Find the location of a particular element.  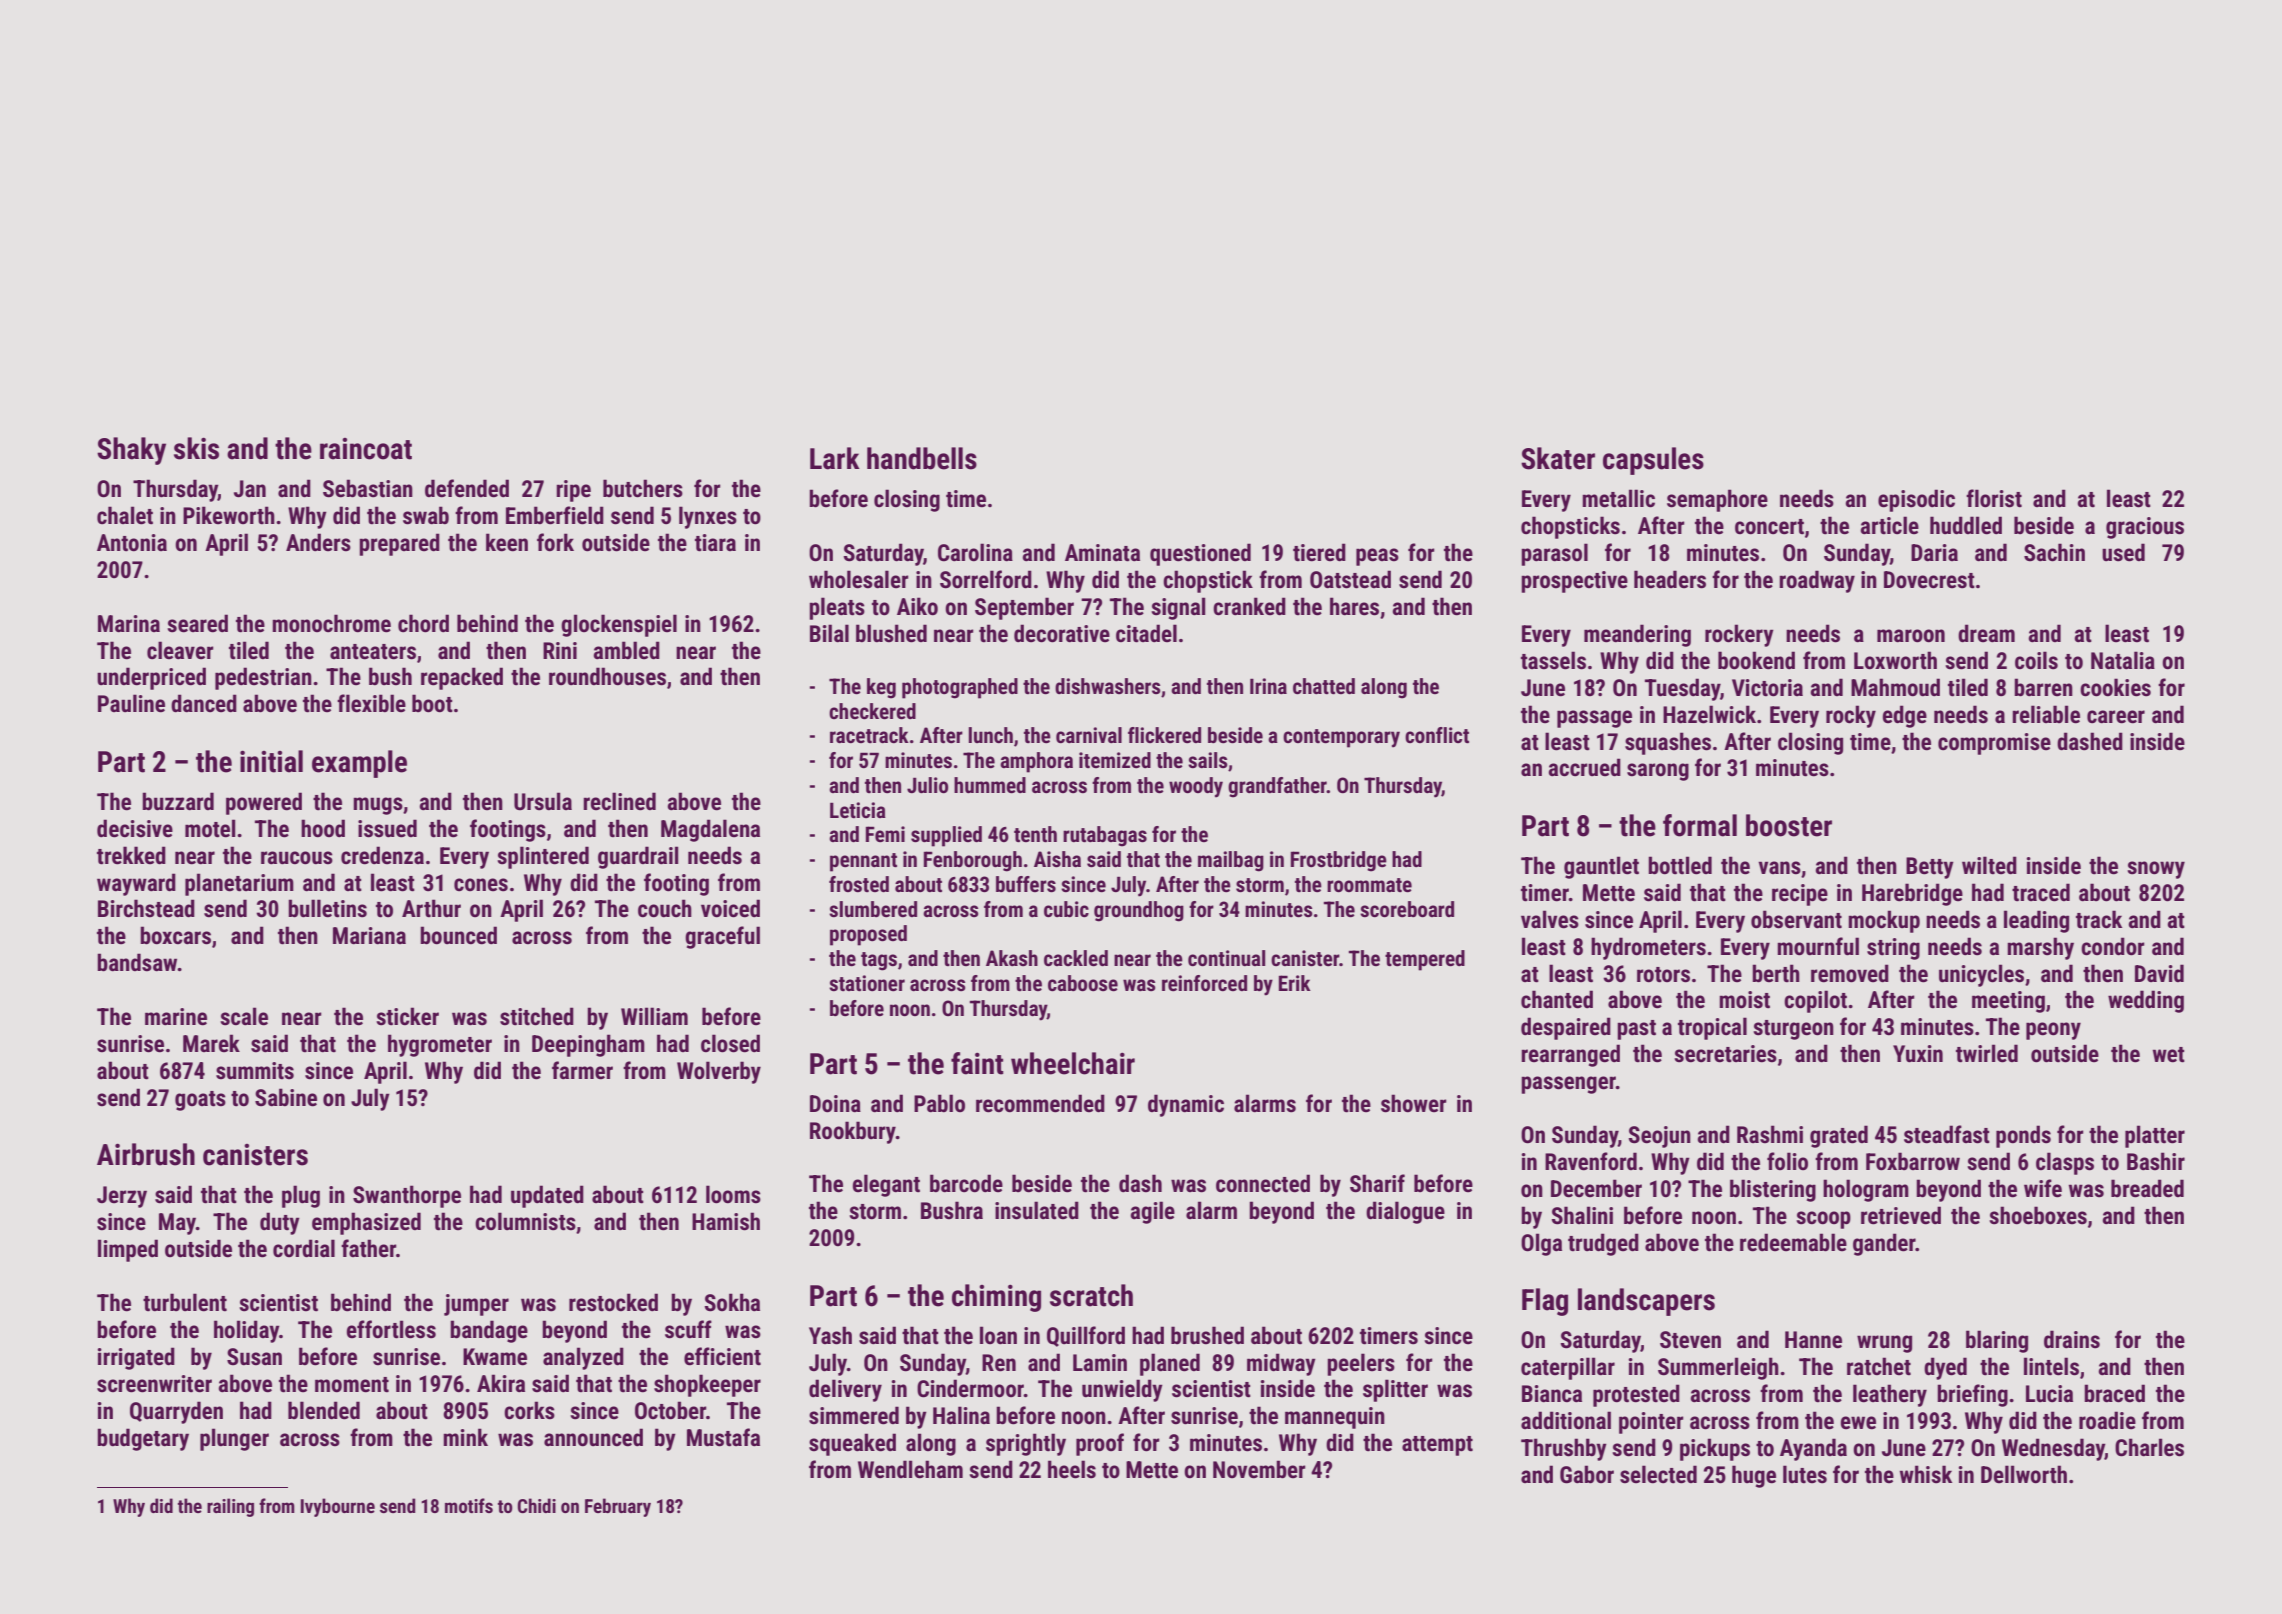

barcode is located at coordinates (966, 1183).
